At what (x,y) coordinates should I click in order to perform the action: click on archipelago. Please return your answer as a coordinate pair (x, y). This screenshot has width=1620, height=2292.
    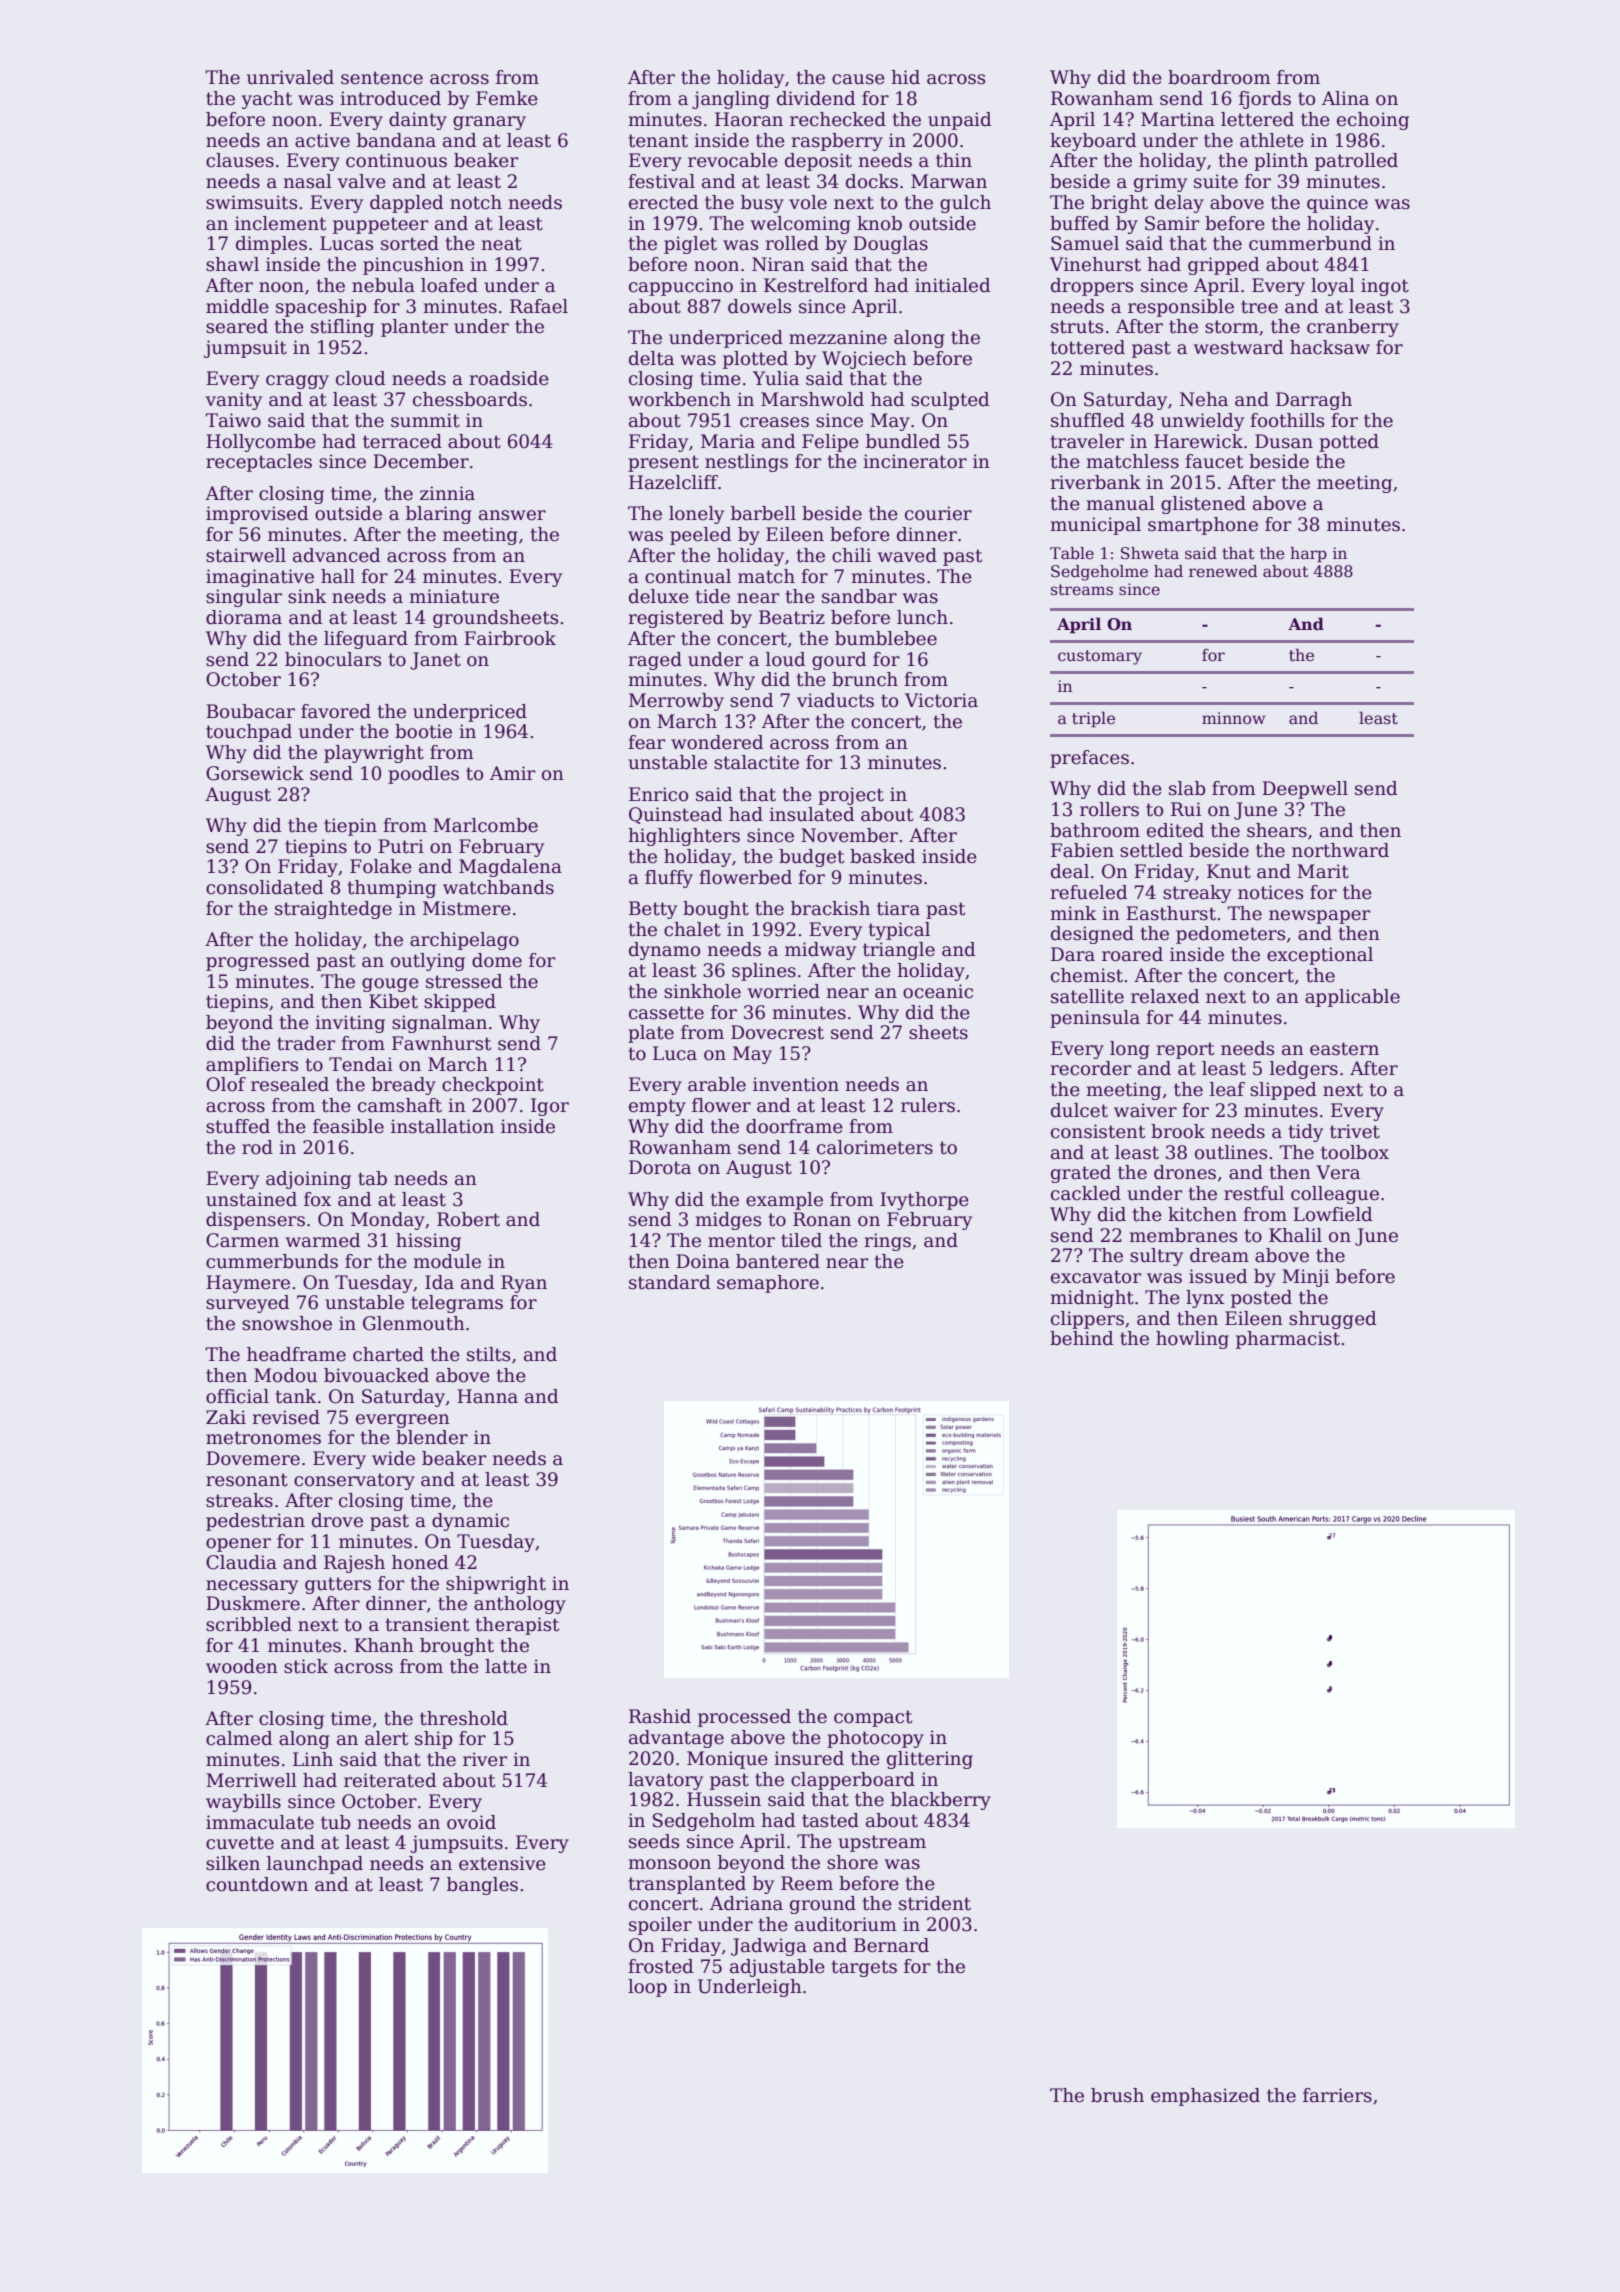
    Looking at the image, I should click on (464, 941).
